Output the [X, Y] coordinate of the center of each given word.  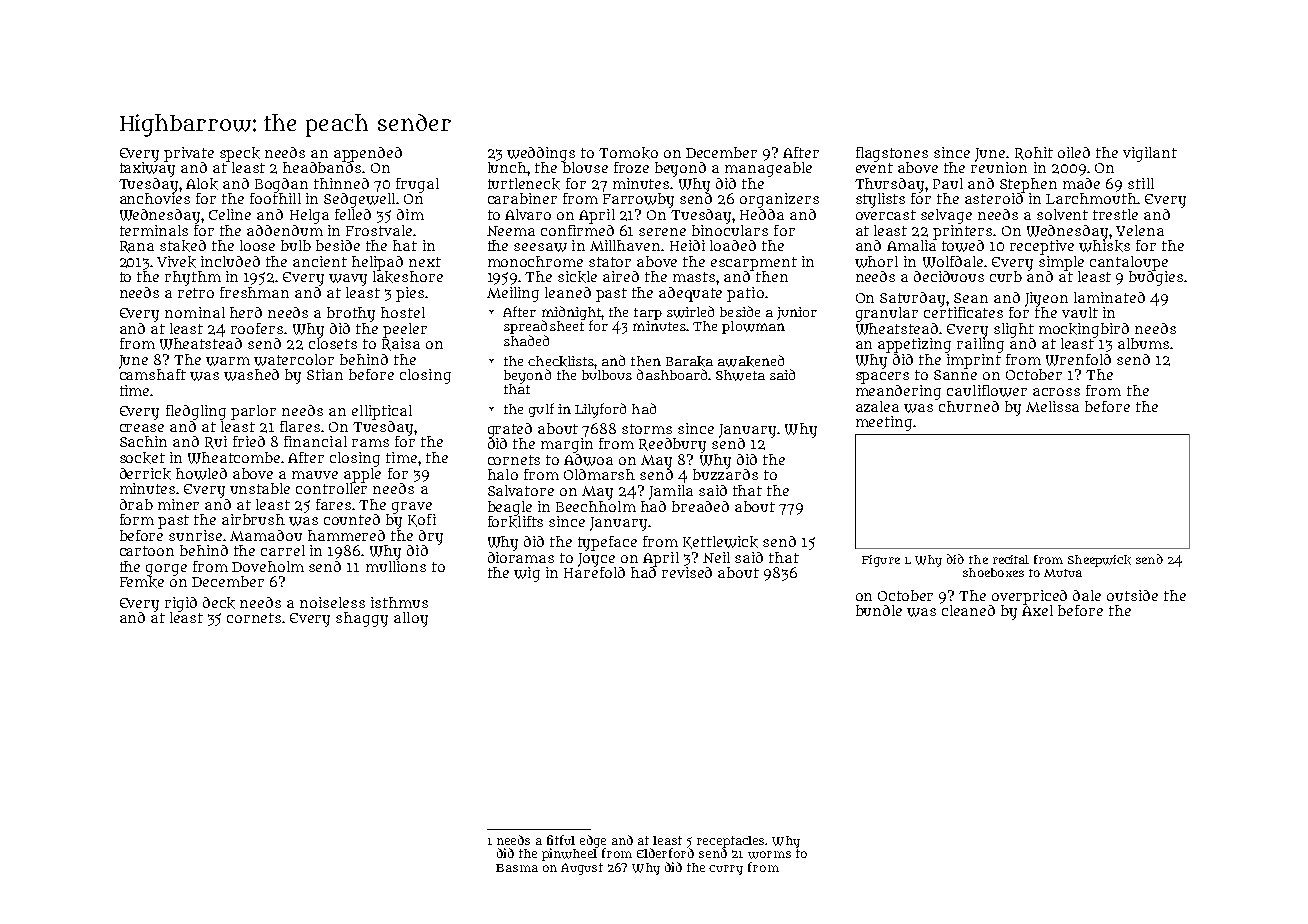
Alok [202, 184]
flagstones [892, 154]
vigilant [1150, 154]
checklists [561, 361]
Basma [517, 868]
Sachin [143, 441]
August [582, 869]
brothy [351, 314]
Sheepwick [1099, 561]
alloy [411, 619]
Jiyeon [1046, 299]
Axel [1037, 610]
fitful [561, 840]
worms [769, 855]
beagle [510, 508]
